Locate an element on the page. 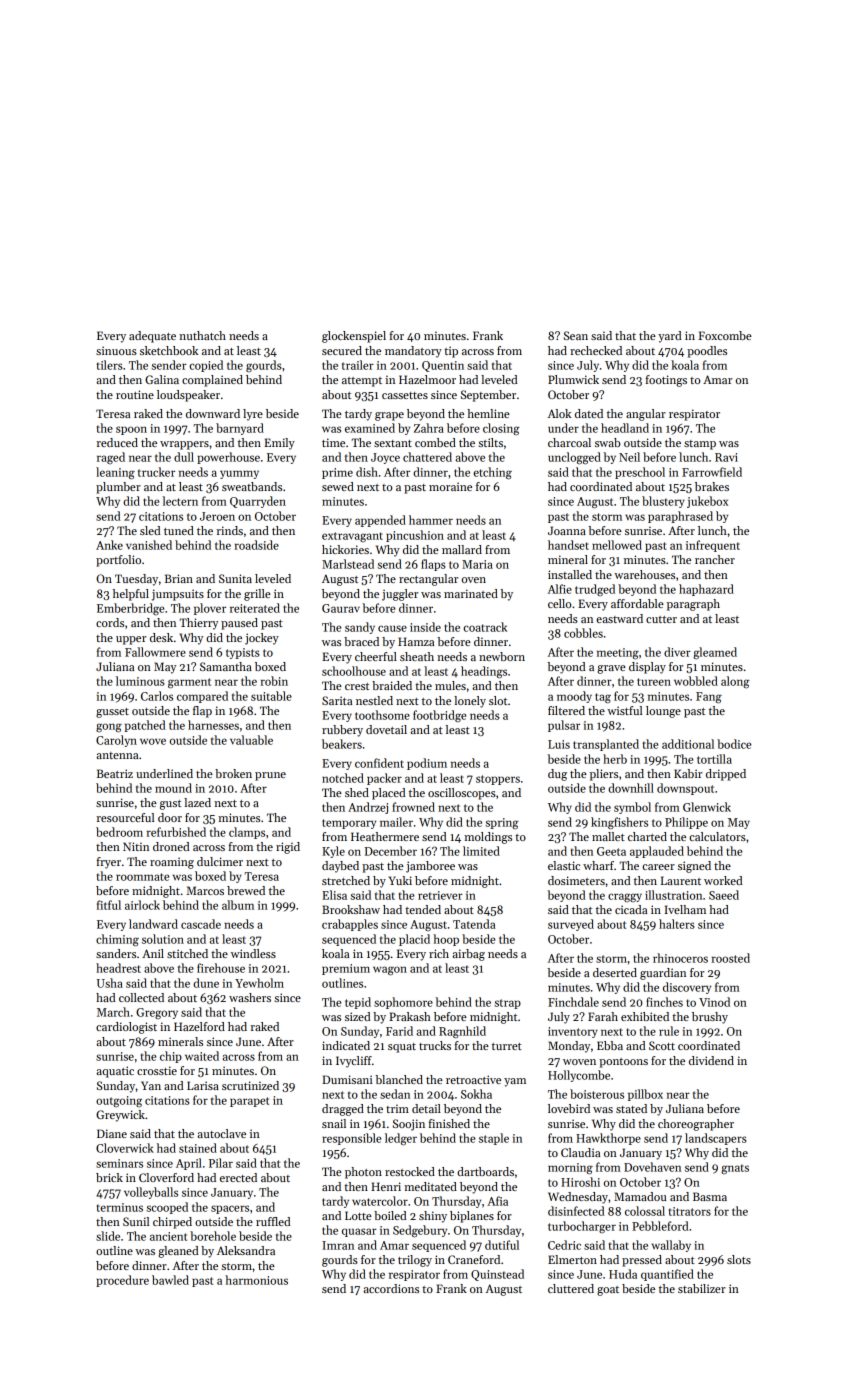 This image has height=1400, width=849. coatrack is located at coordinates (485, 627).
